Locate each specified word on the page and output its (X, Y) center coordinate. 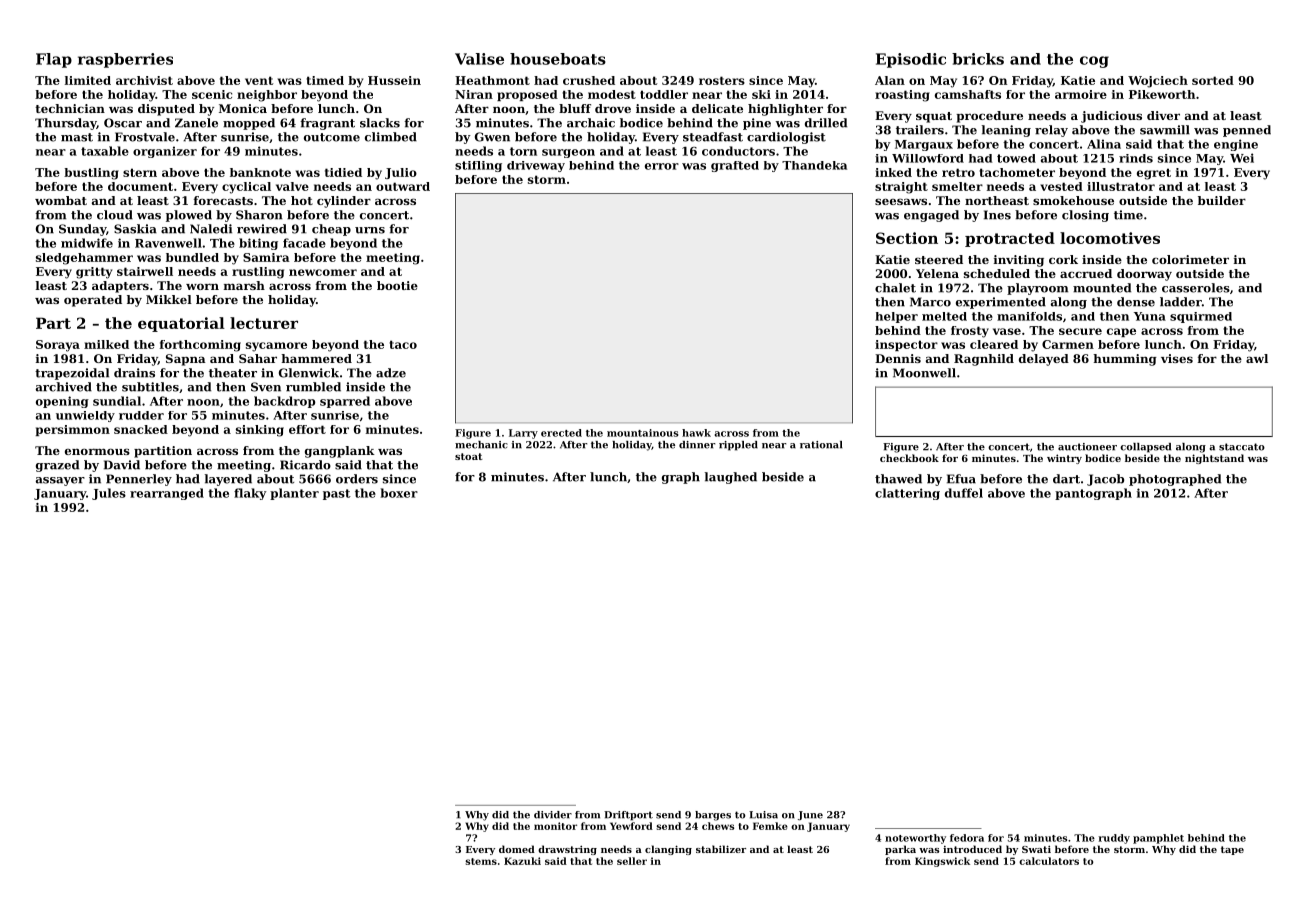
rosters (722, 80)
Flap (54, 60)
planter (294, 494)
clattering (907, 494)
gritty (94, 273)
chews (718, 826)
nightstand (1214, 459)
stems (481, 861)
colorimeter (1190, 259)
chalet (895, 288)
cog (1094, 62)
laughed (731, 478)
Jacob (1105, 480)
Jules (109, 494)
